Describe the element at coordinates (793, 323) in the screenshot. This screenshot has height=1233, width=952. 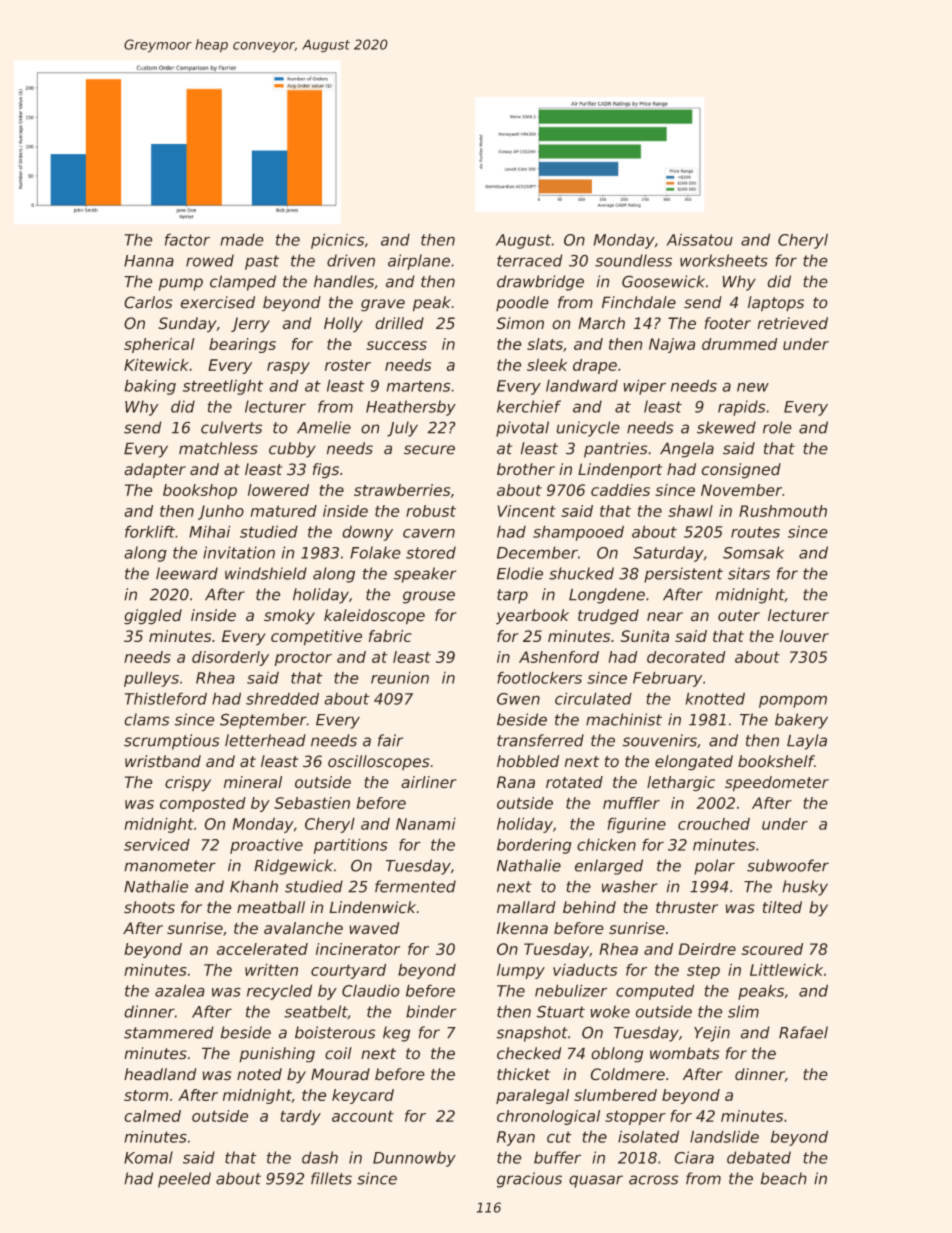
I see `retrieved` at that location.
